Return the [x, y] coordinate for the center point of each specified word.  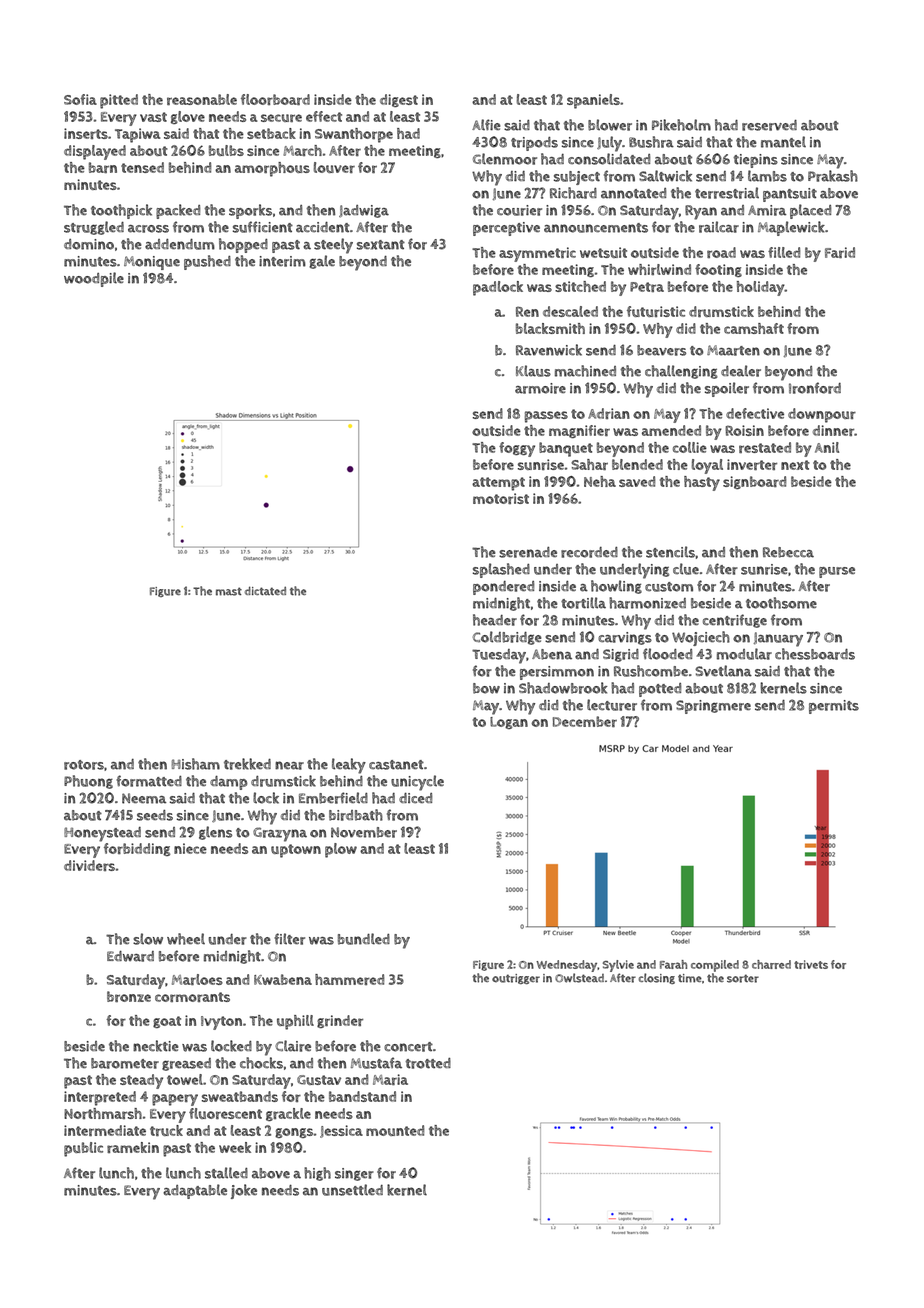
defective [755, 413]
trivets [811, 964]
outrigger [516, 979]
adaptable [195, 1191]
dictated [265, 590]
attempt [498, 484]
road [721, 252]
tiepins [755, 161]
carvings [625, 638]
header [495, 620]
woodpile [94, 279]
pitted [119, 101]
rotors [84, 765]
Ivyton [221, 1023]
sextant [381, 245]
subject [577, 178]
